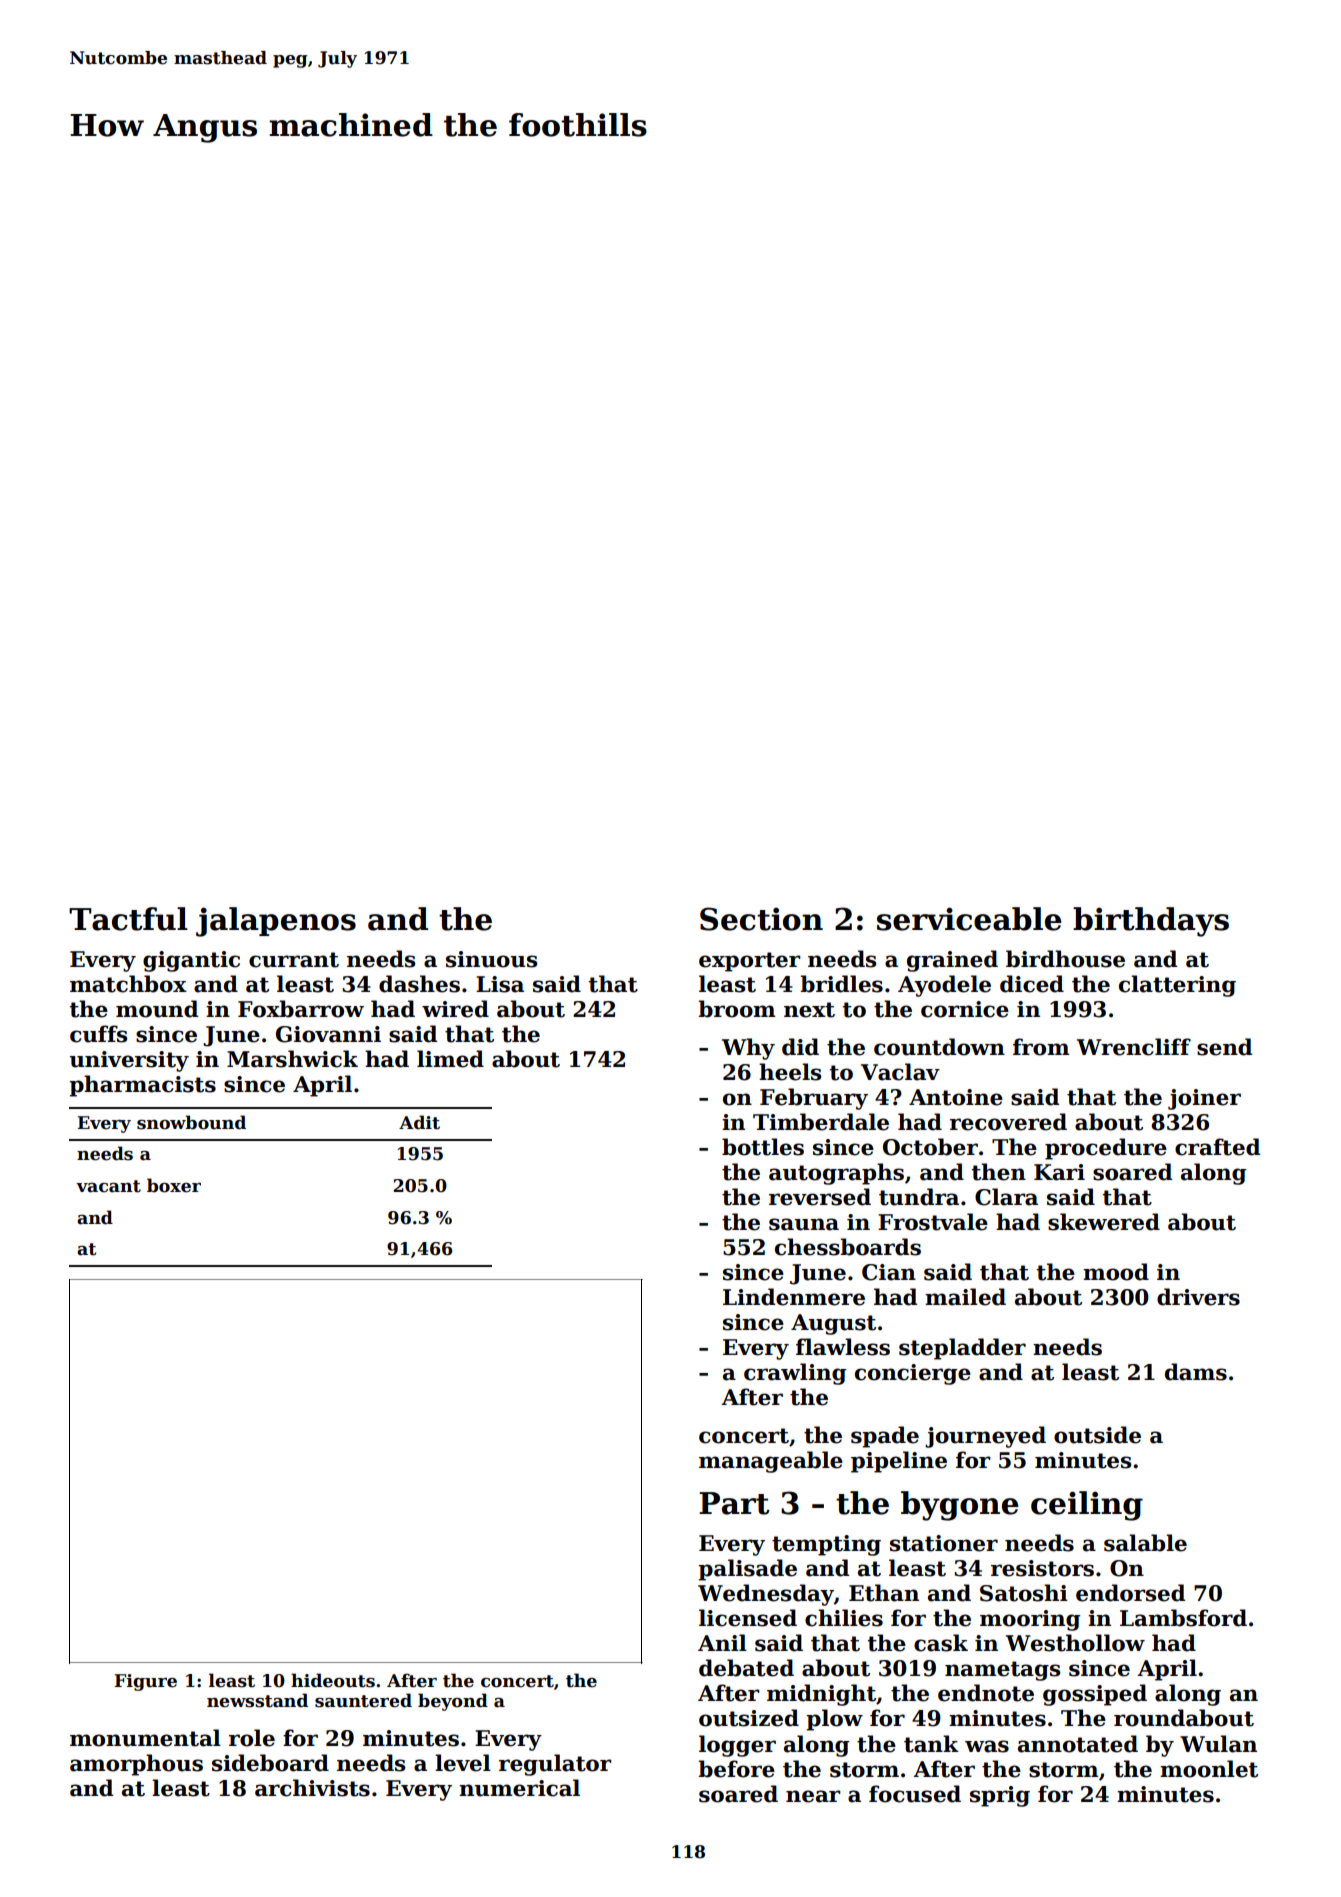 This image has height=1897, width=1341. I want to click on dashes, so click(419, 984).
